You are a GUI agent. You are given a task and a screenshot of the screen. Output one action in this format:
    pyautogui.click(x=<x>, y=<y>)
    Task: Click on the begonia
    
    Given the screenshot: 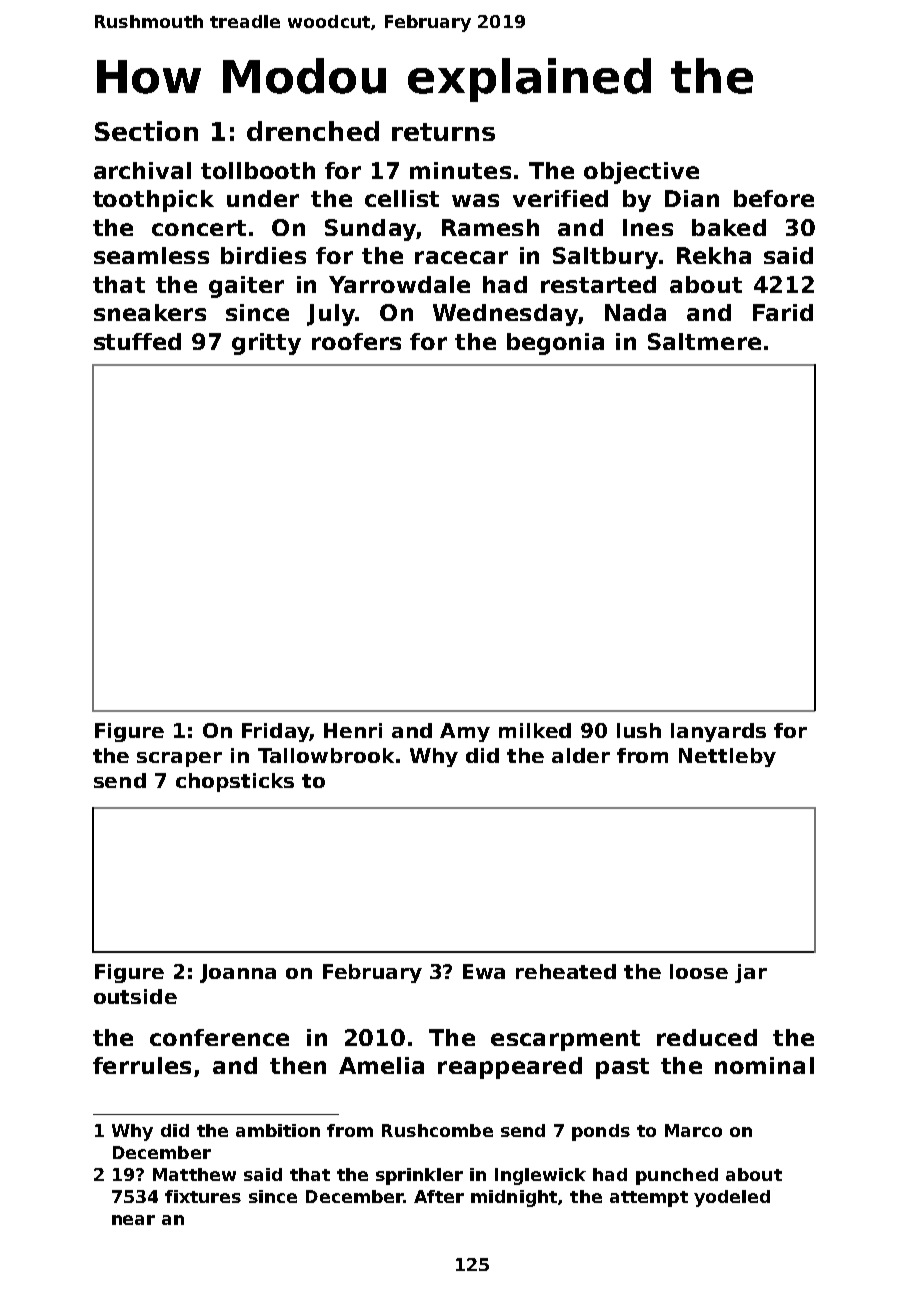 What is the action you would take?
    pyautogui.click(x=555, y=344)
